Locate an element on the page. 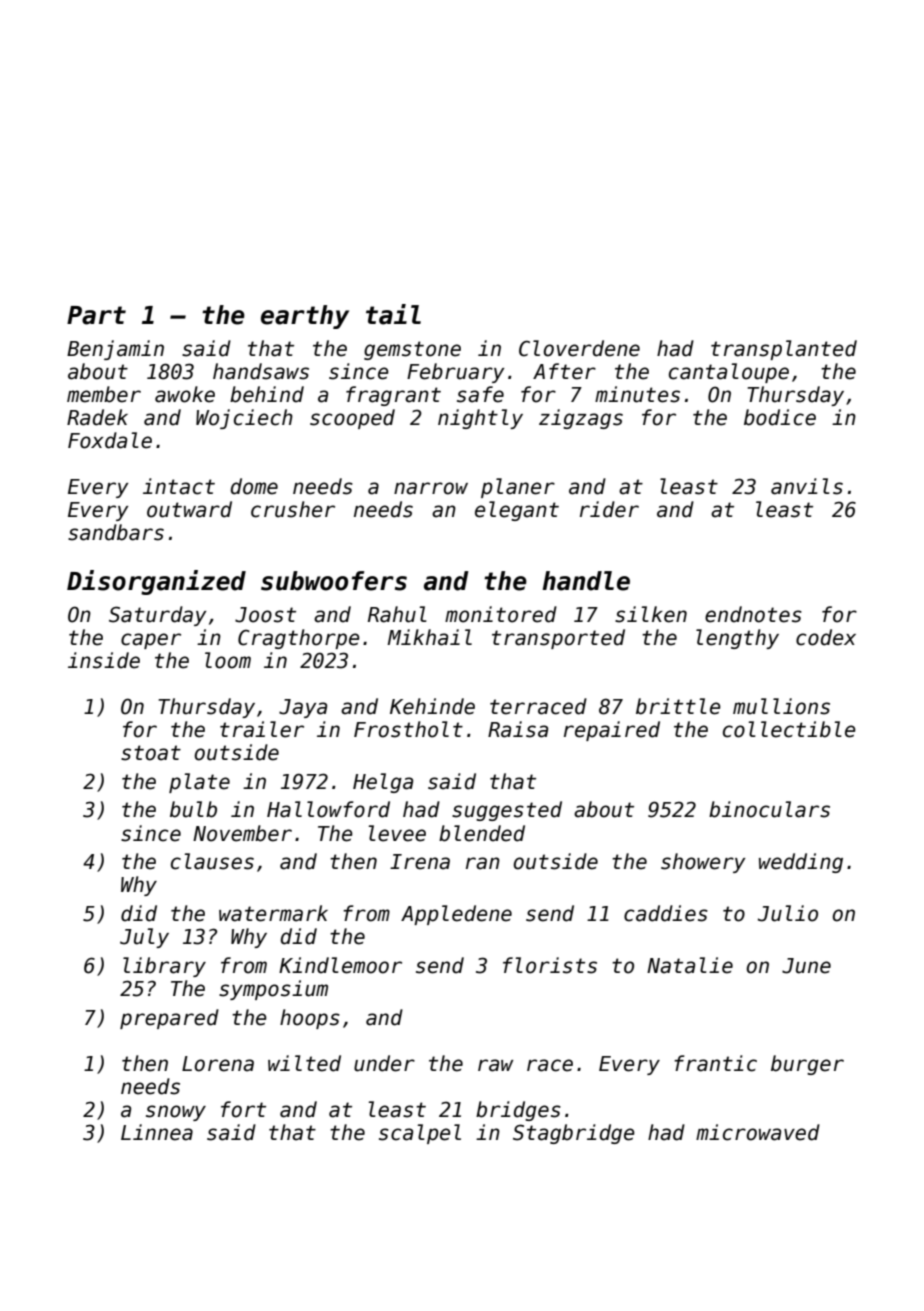 The height and width of the page is (1311, 924). Frostholt is located at coordinates (408, 729).
